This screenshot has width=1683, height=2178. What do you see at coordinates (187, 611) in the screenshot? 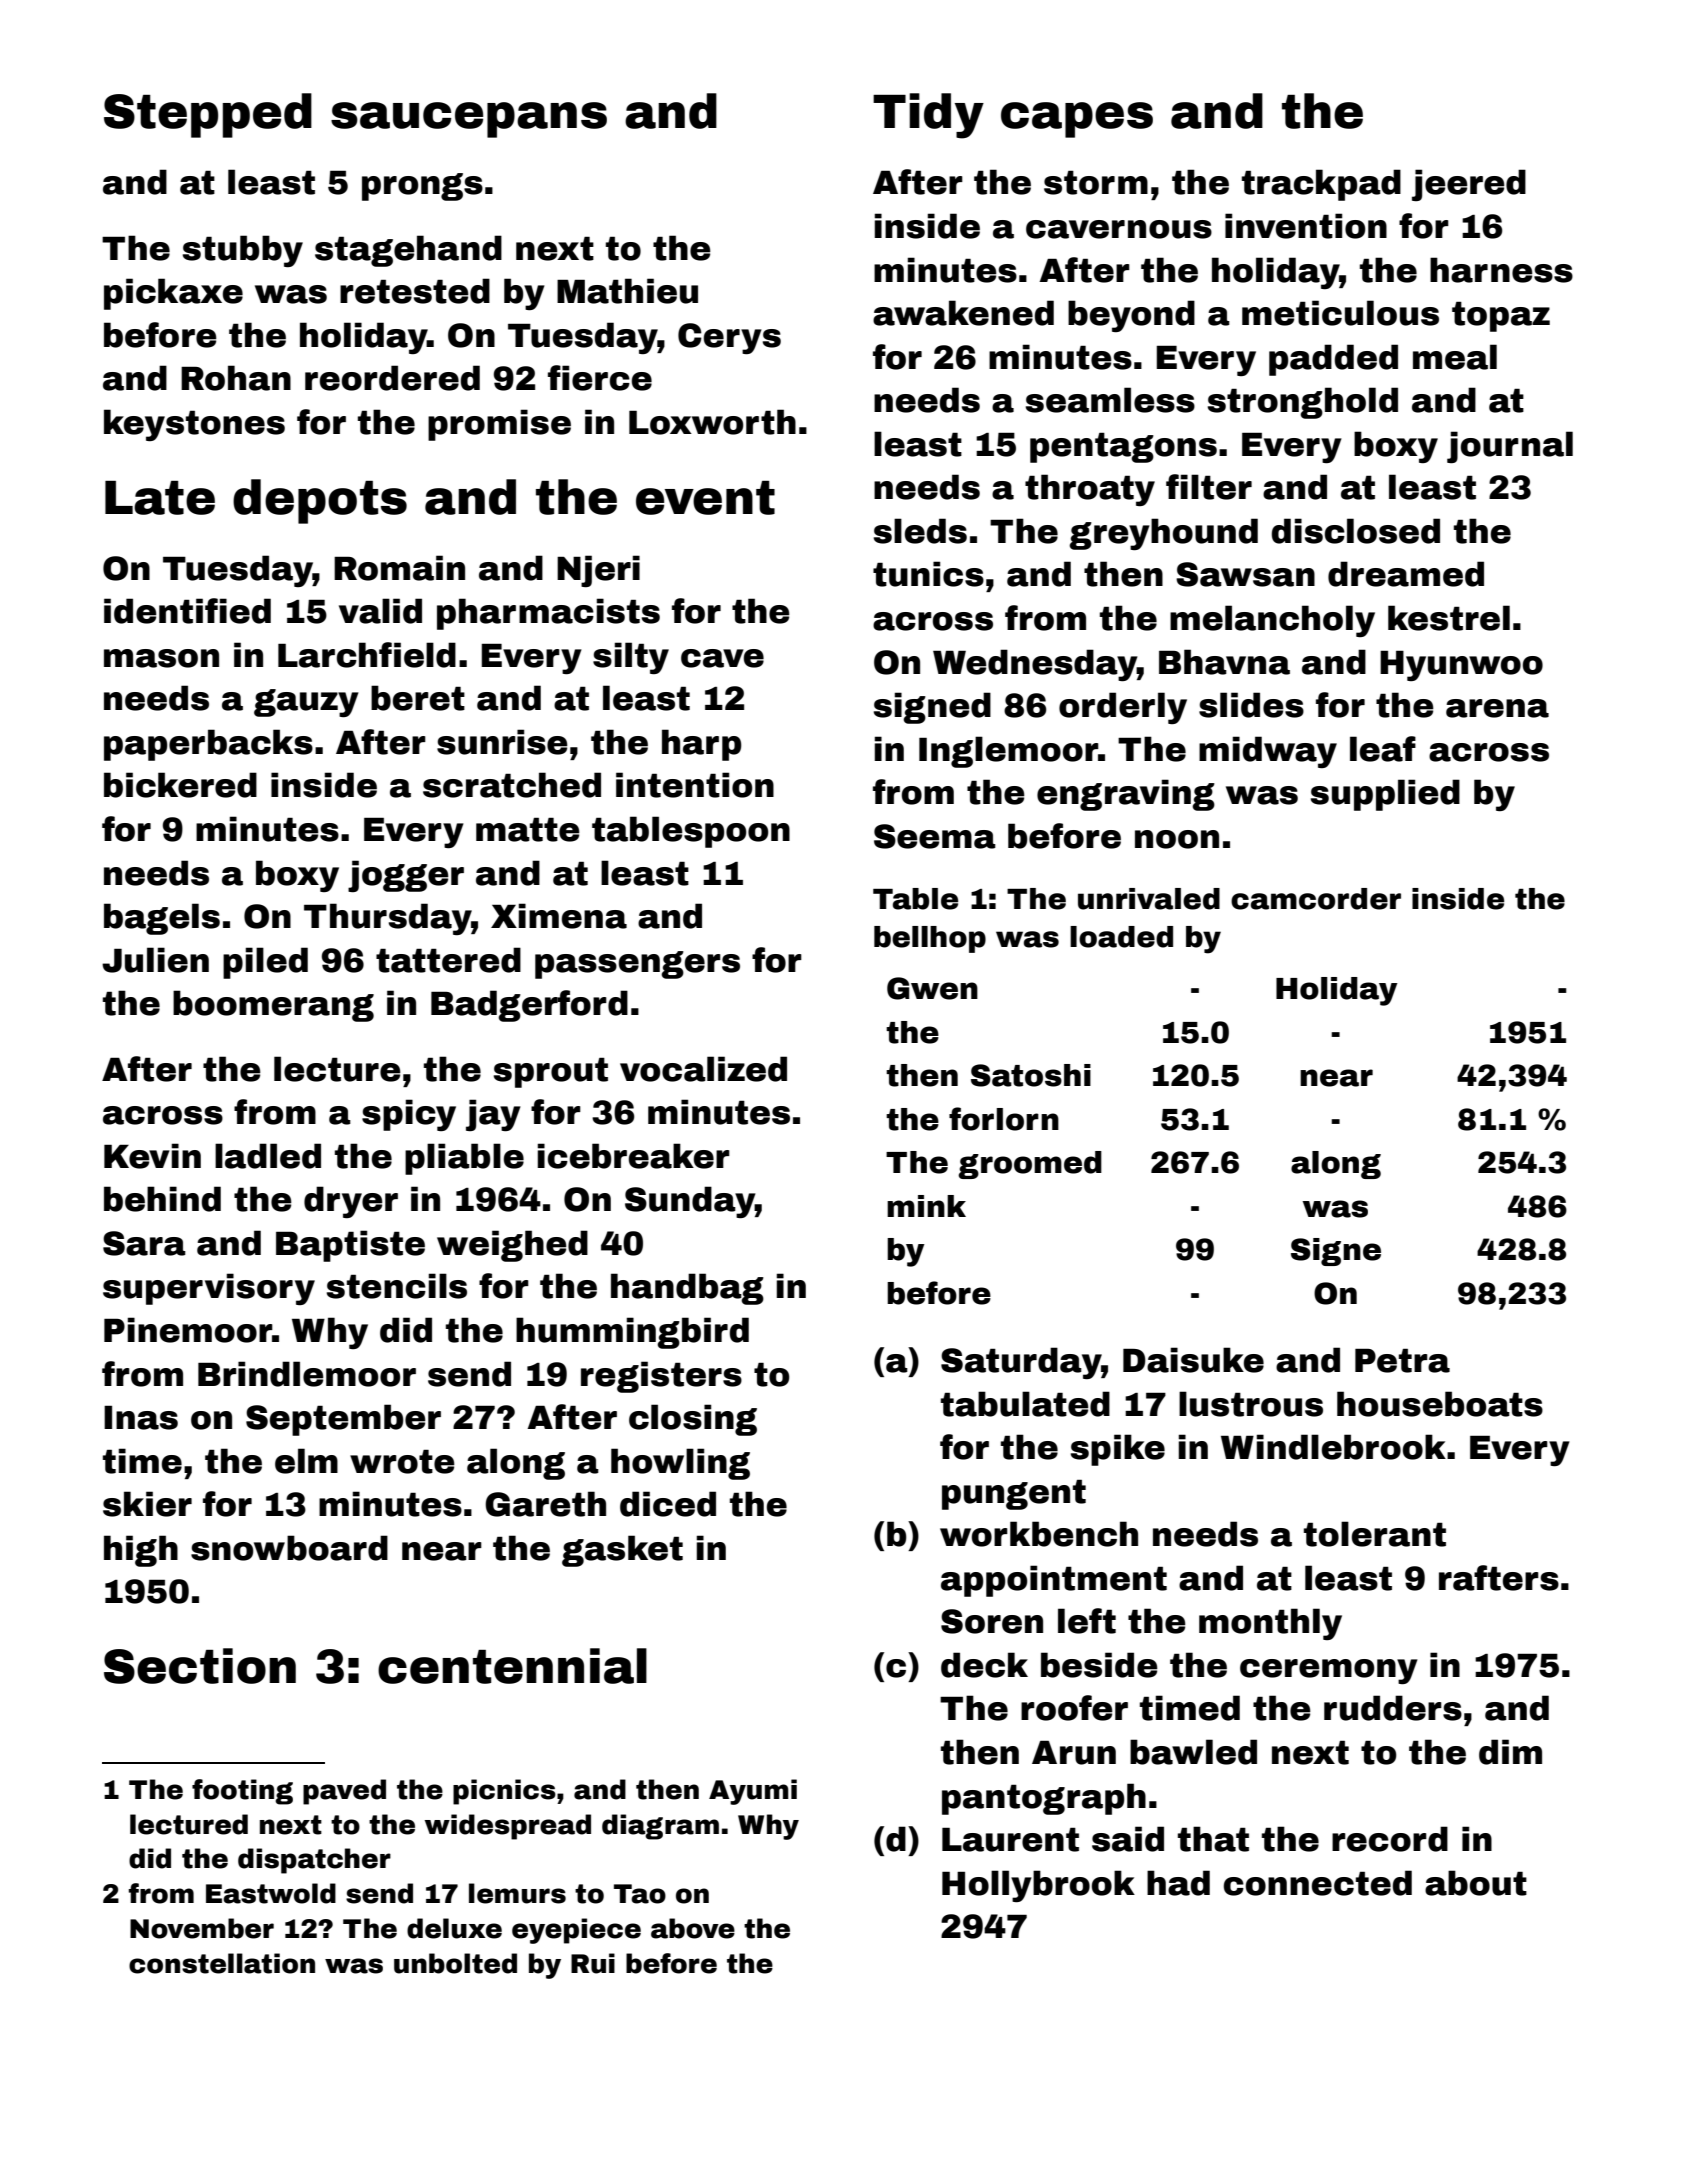
I see `identified` at bounding box center [187, 611].
